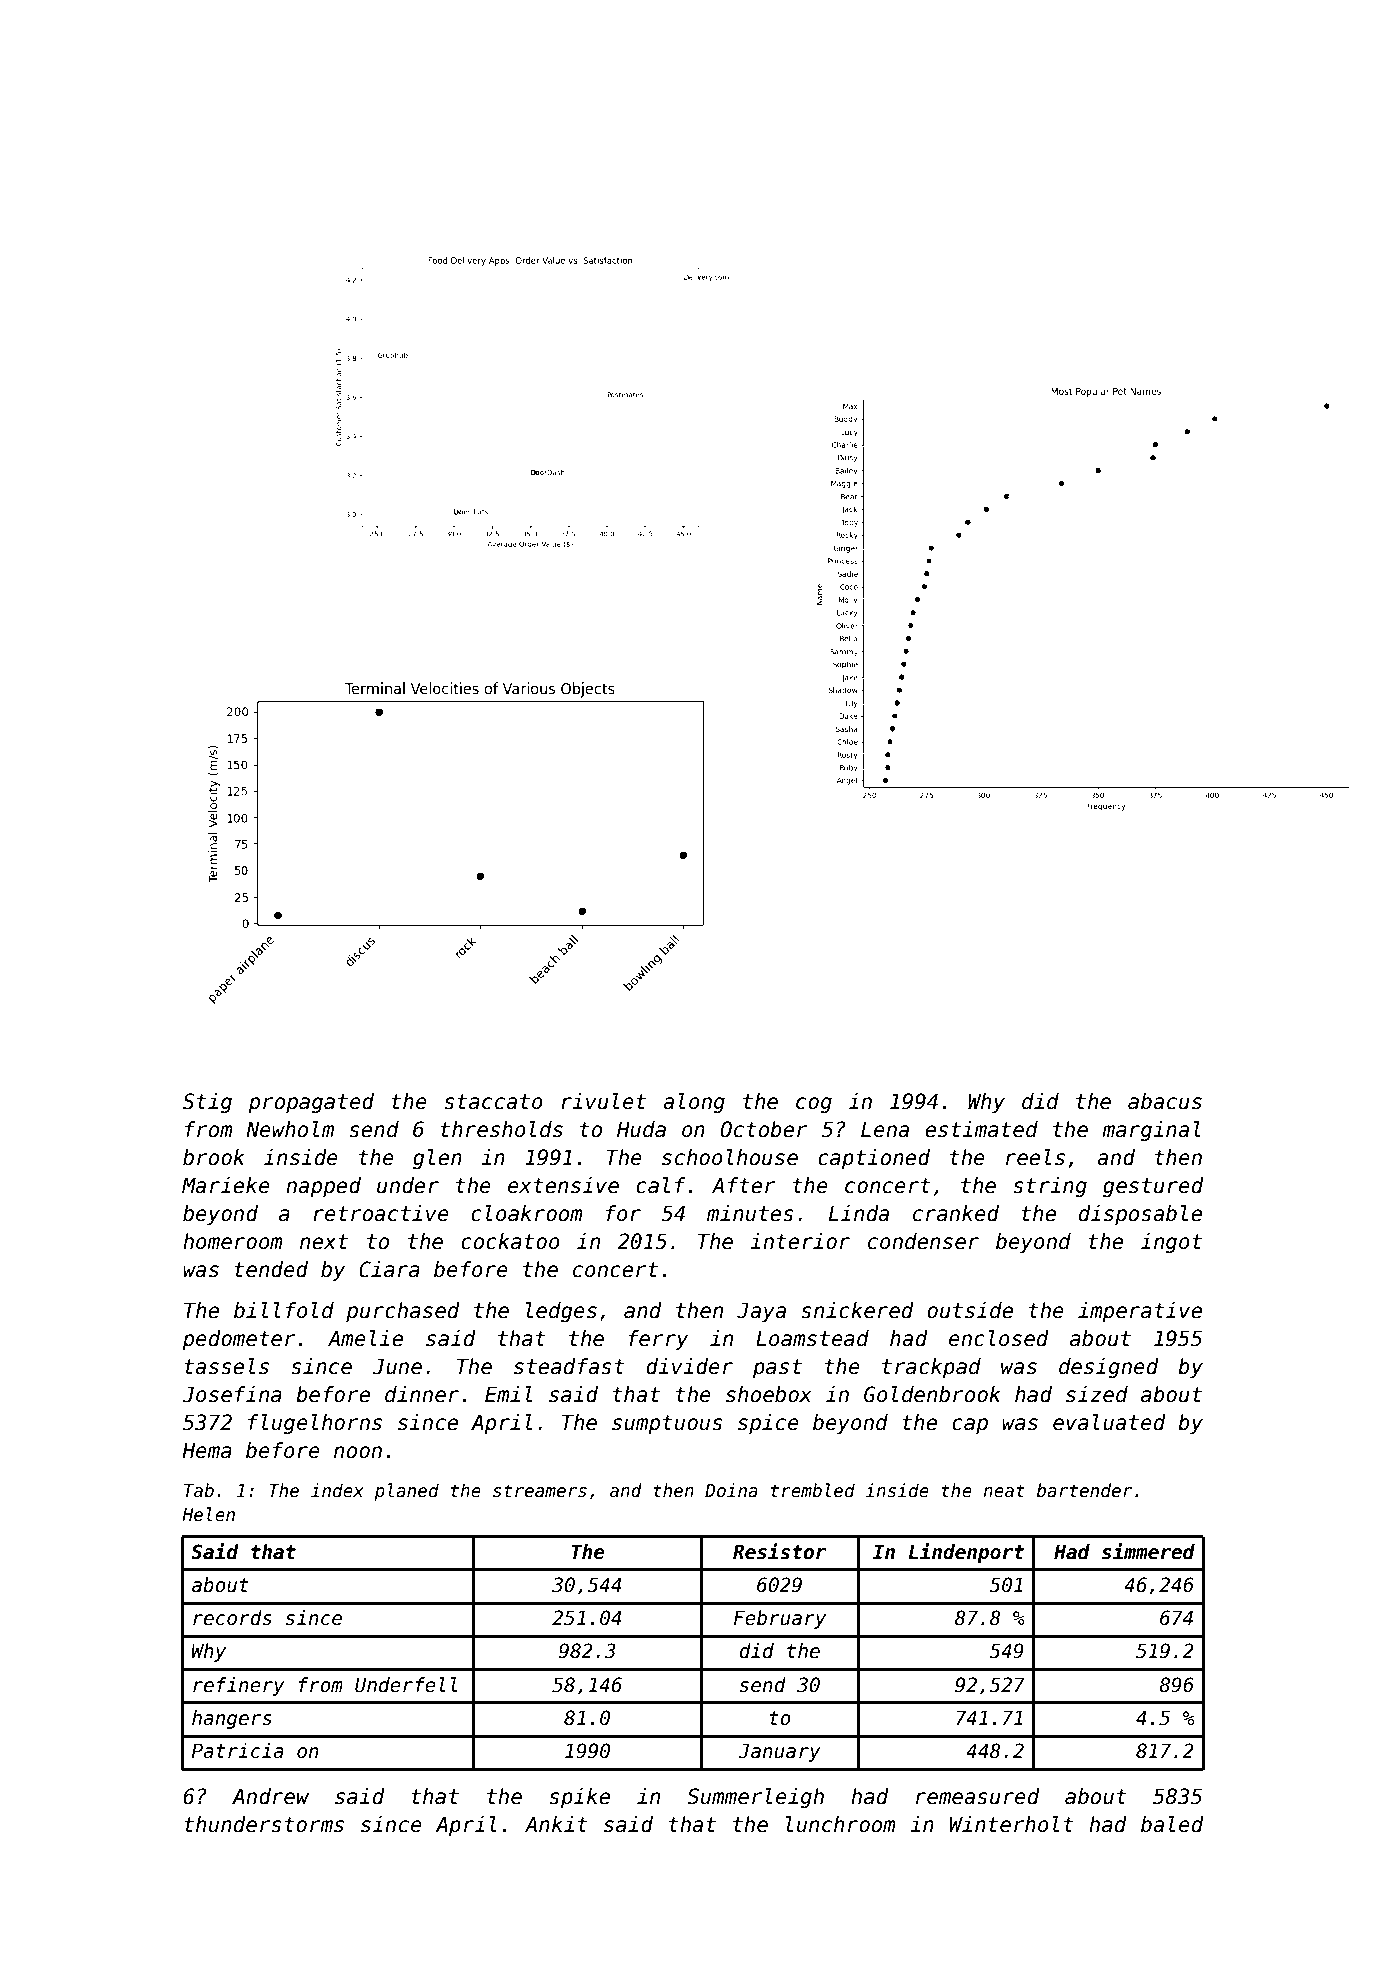 The height and width of the document is (1969, 1386). I want to click on Andrew, so click(270, 1796).
